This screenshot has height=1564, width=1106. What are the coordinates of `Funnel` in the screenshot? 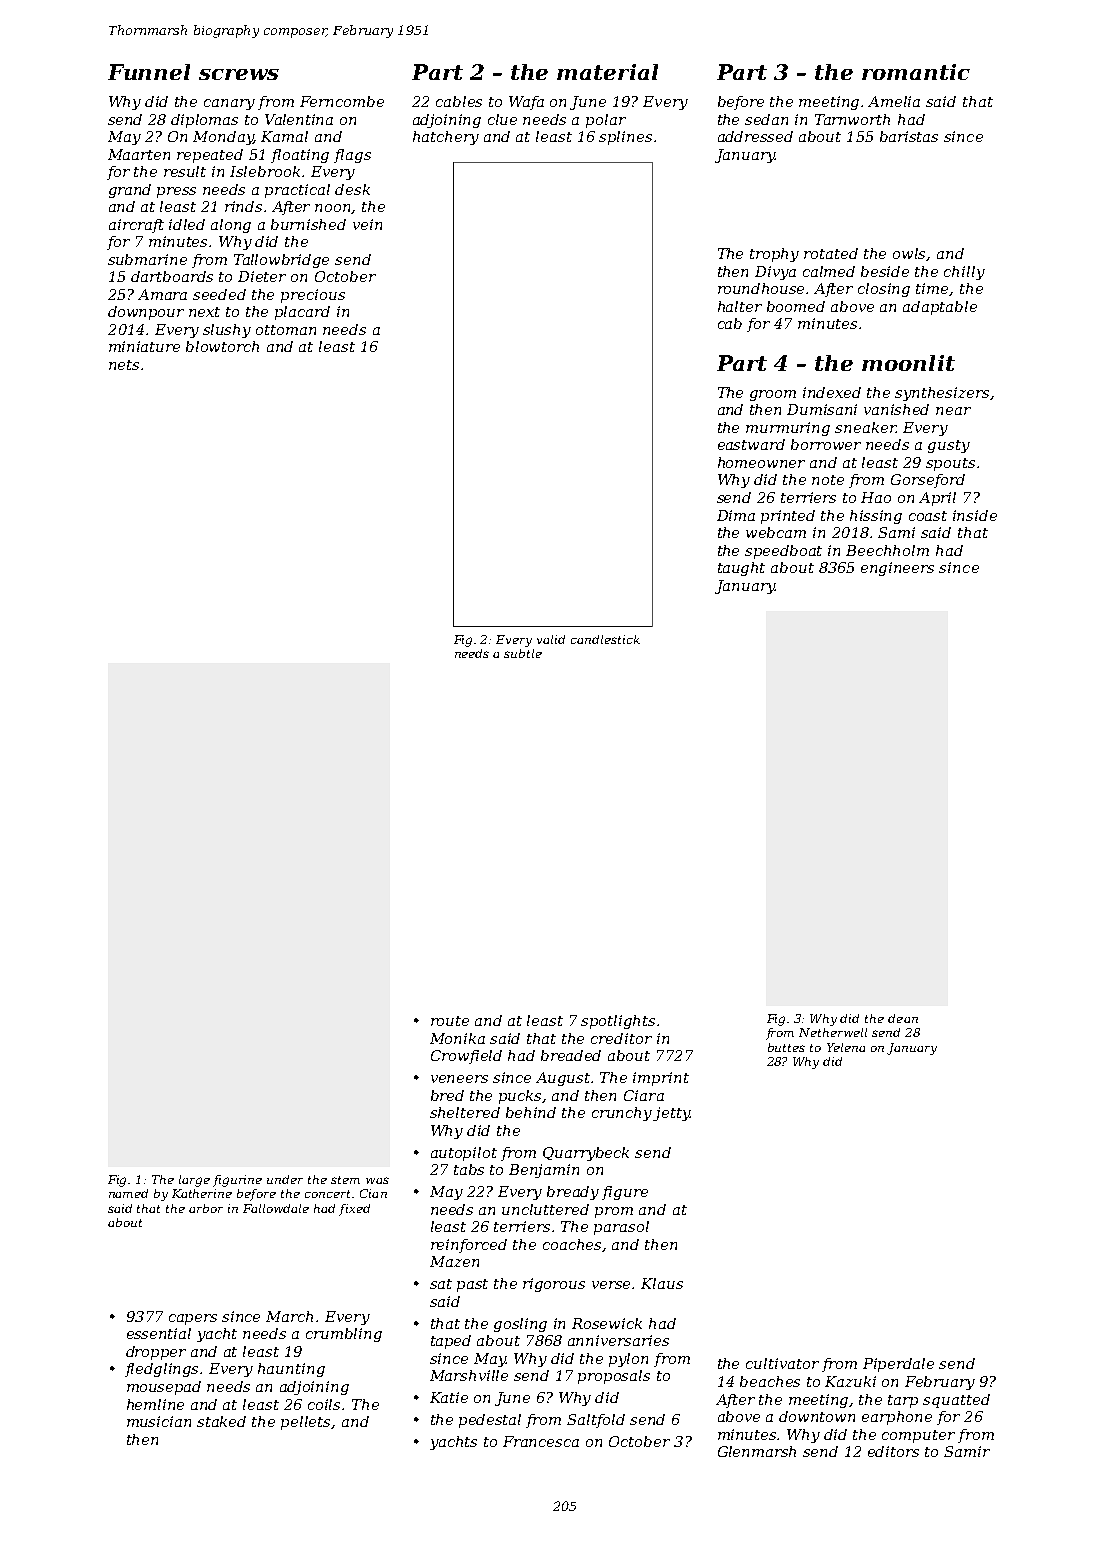 It's located at (149, 72).
